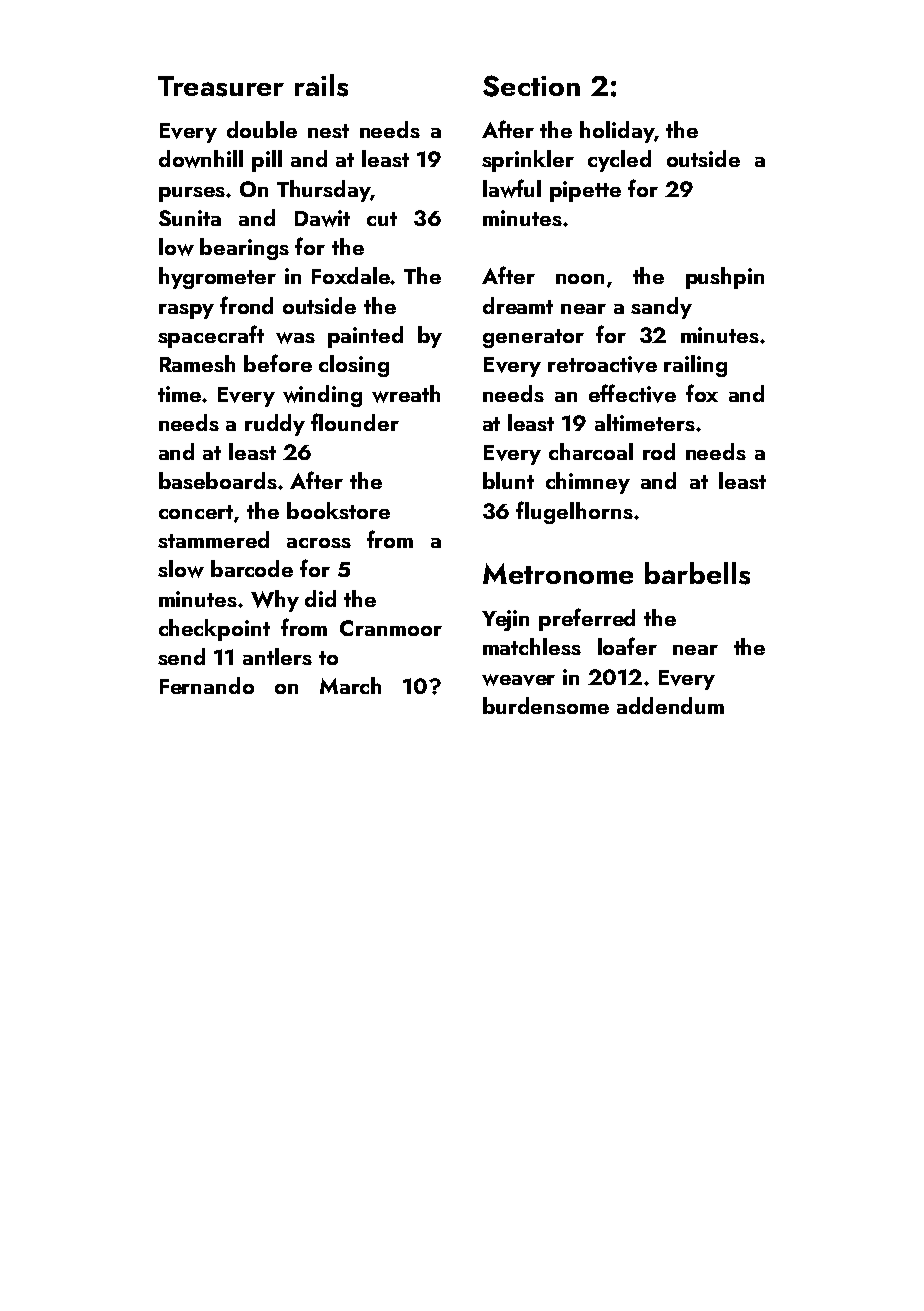 Image resolution: width=924 pixels, height=1311 pixels. I want to click on holiday, so click(617, 132).
